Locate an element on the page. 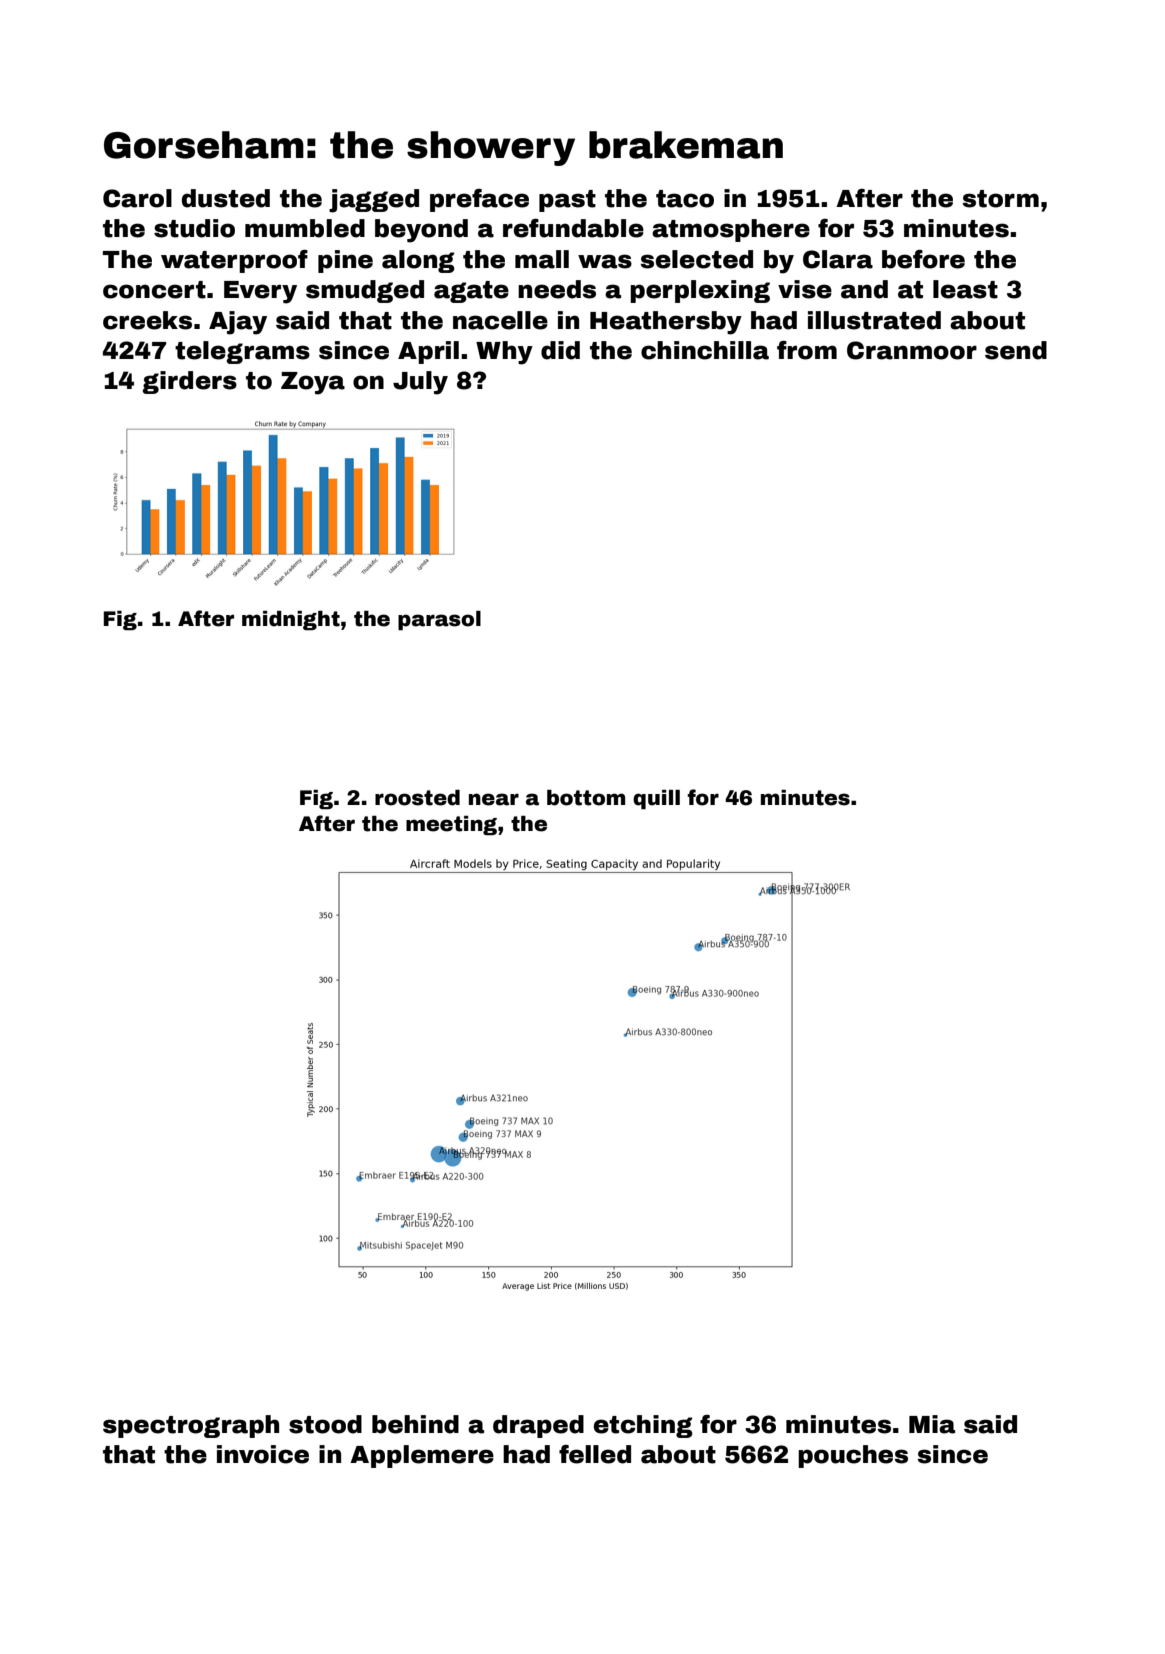 This document has width=1165, height=1654. bottom is located at coordinates (586, 798).
